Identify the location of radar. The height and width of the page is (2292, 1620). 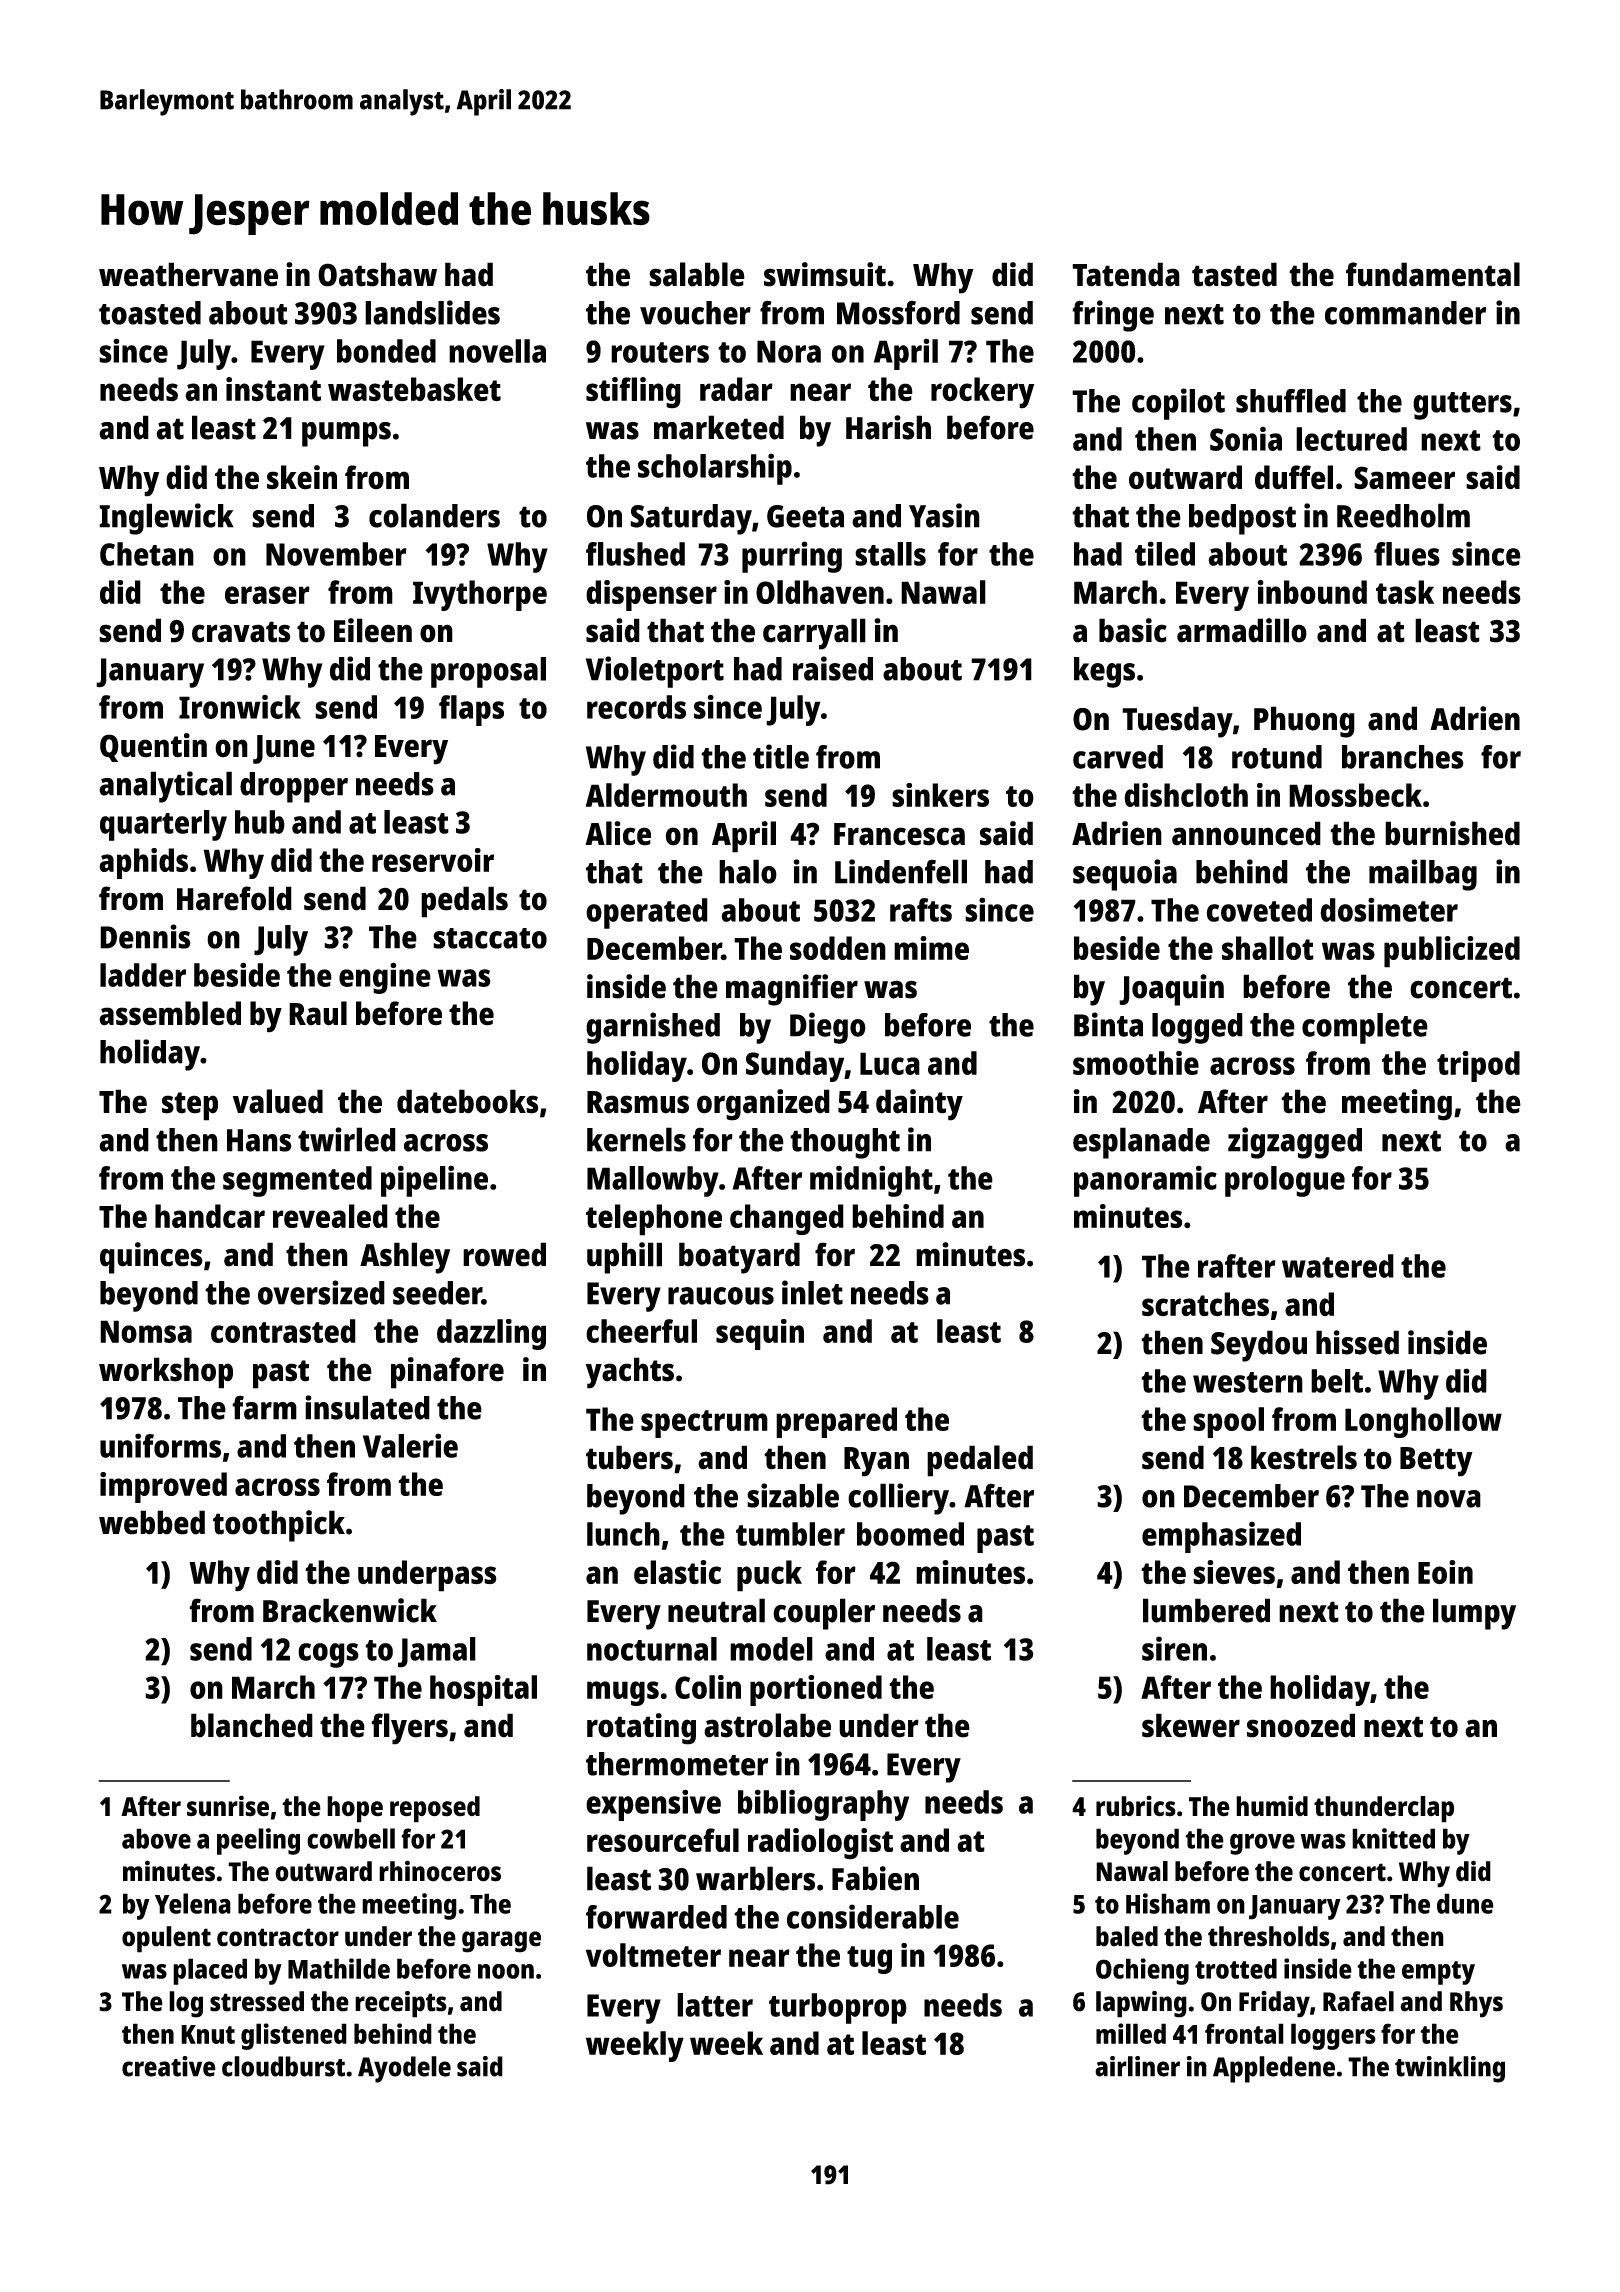
(736, 389).
